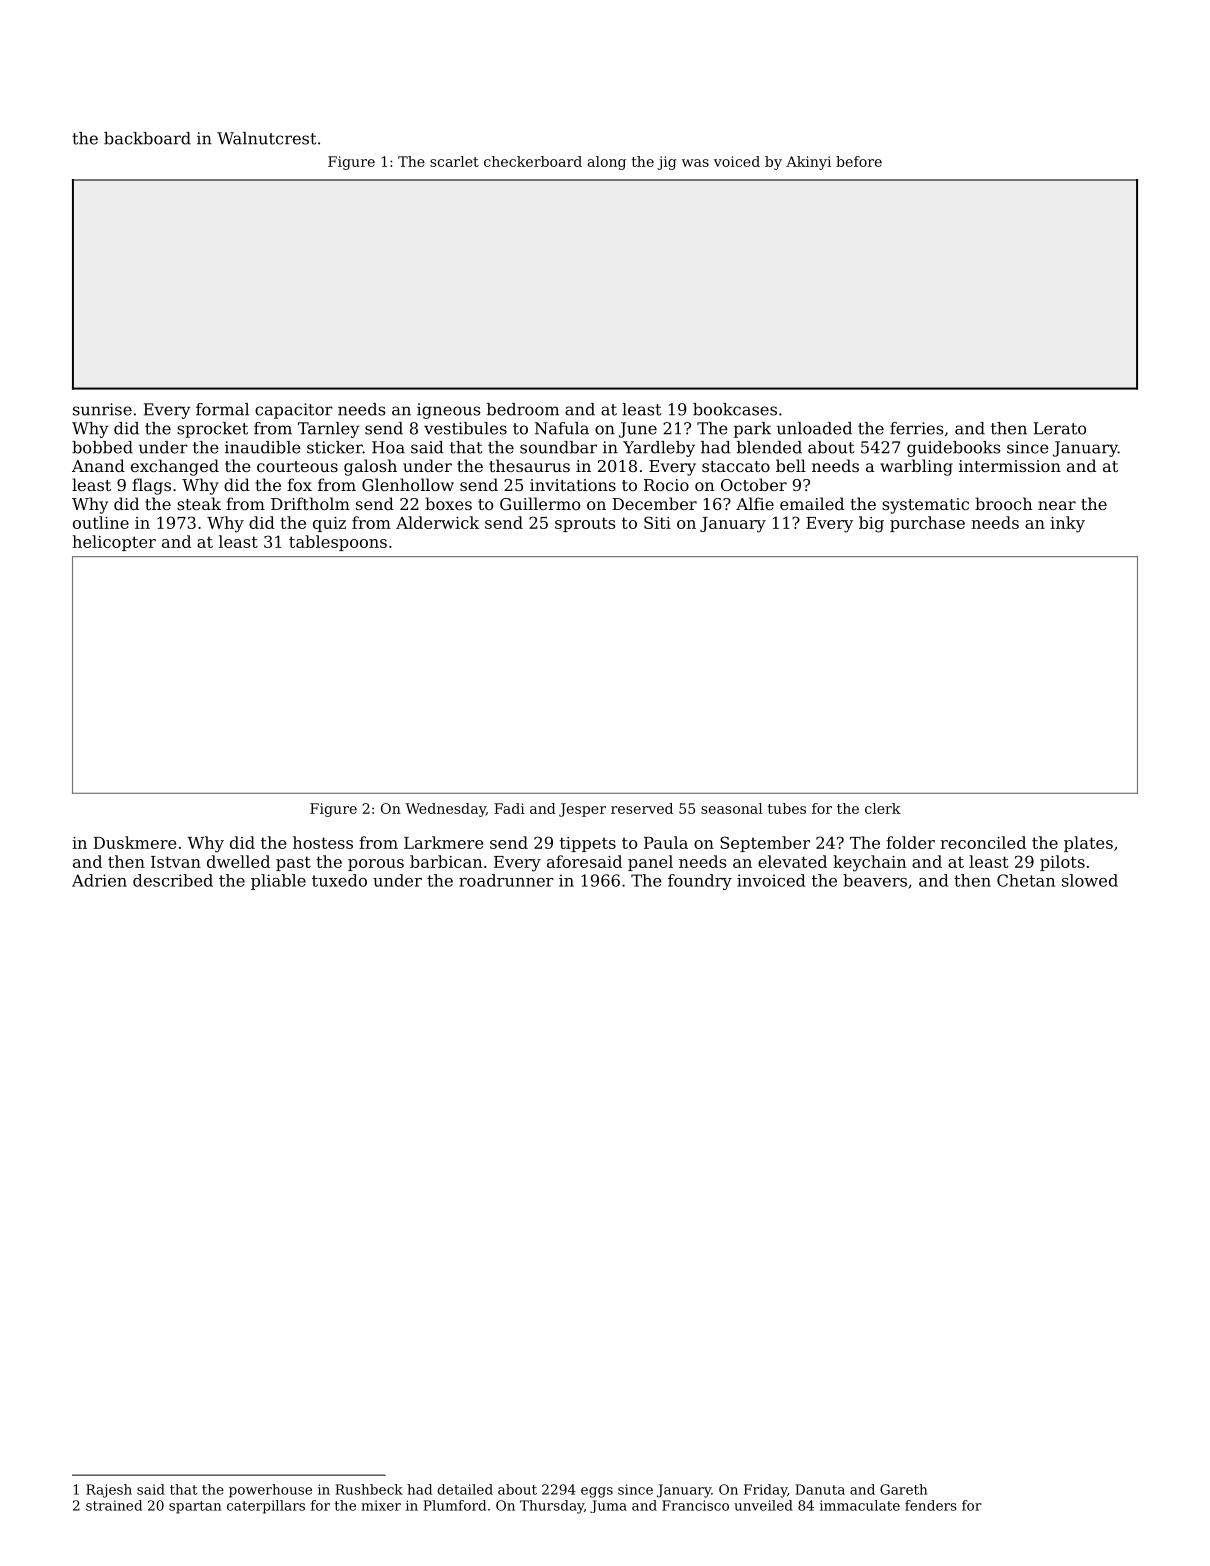 Image resolution: width=1210 pixels, height=1566 pixels. I want to click on spartan, so click(195, 1507).
